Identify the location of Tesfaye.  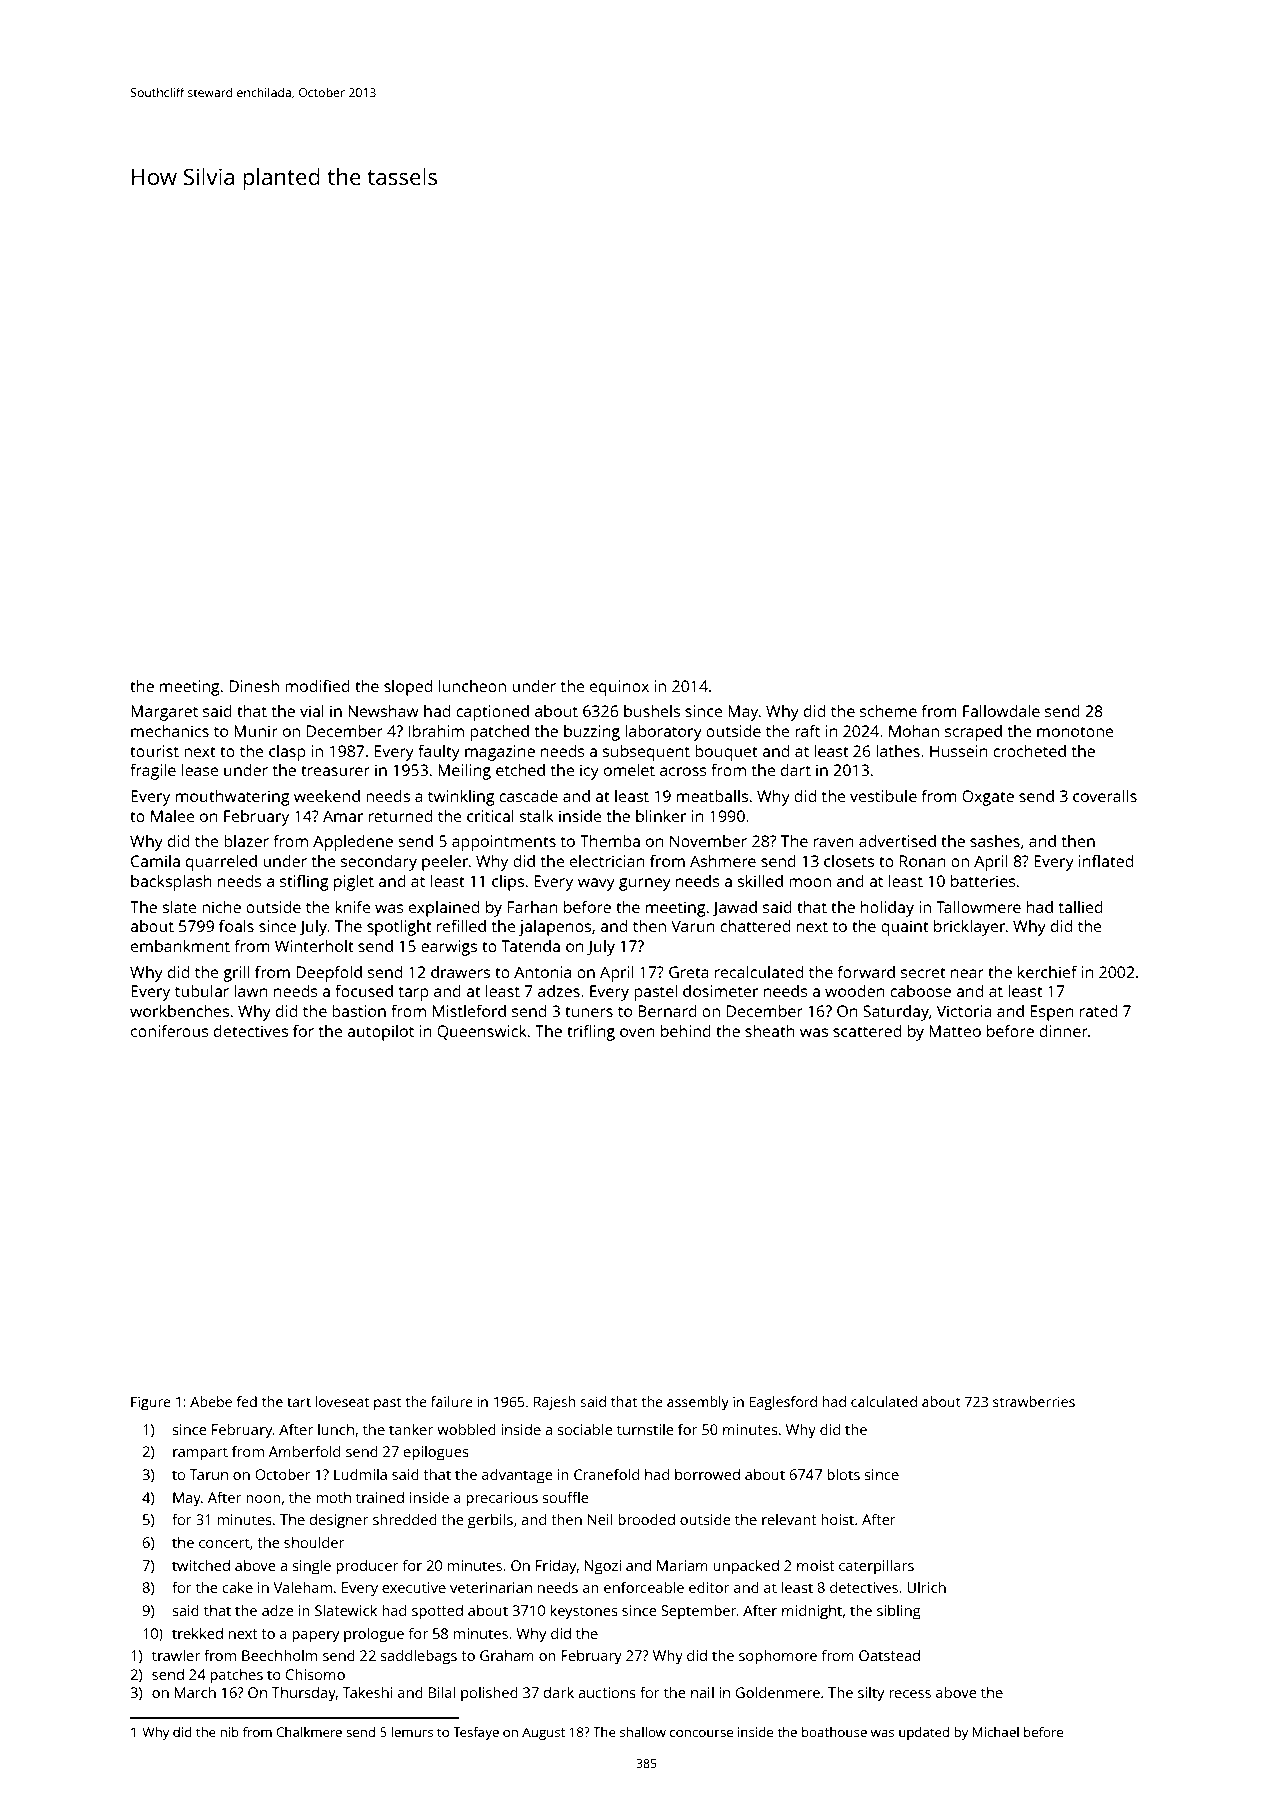
(476, 1733).
